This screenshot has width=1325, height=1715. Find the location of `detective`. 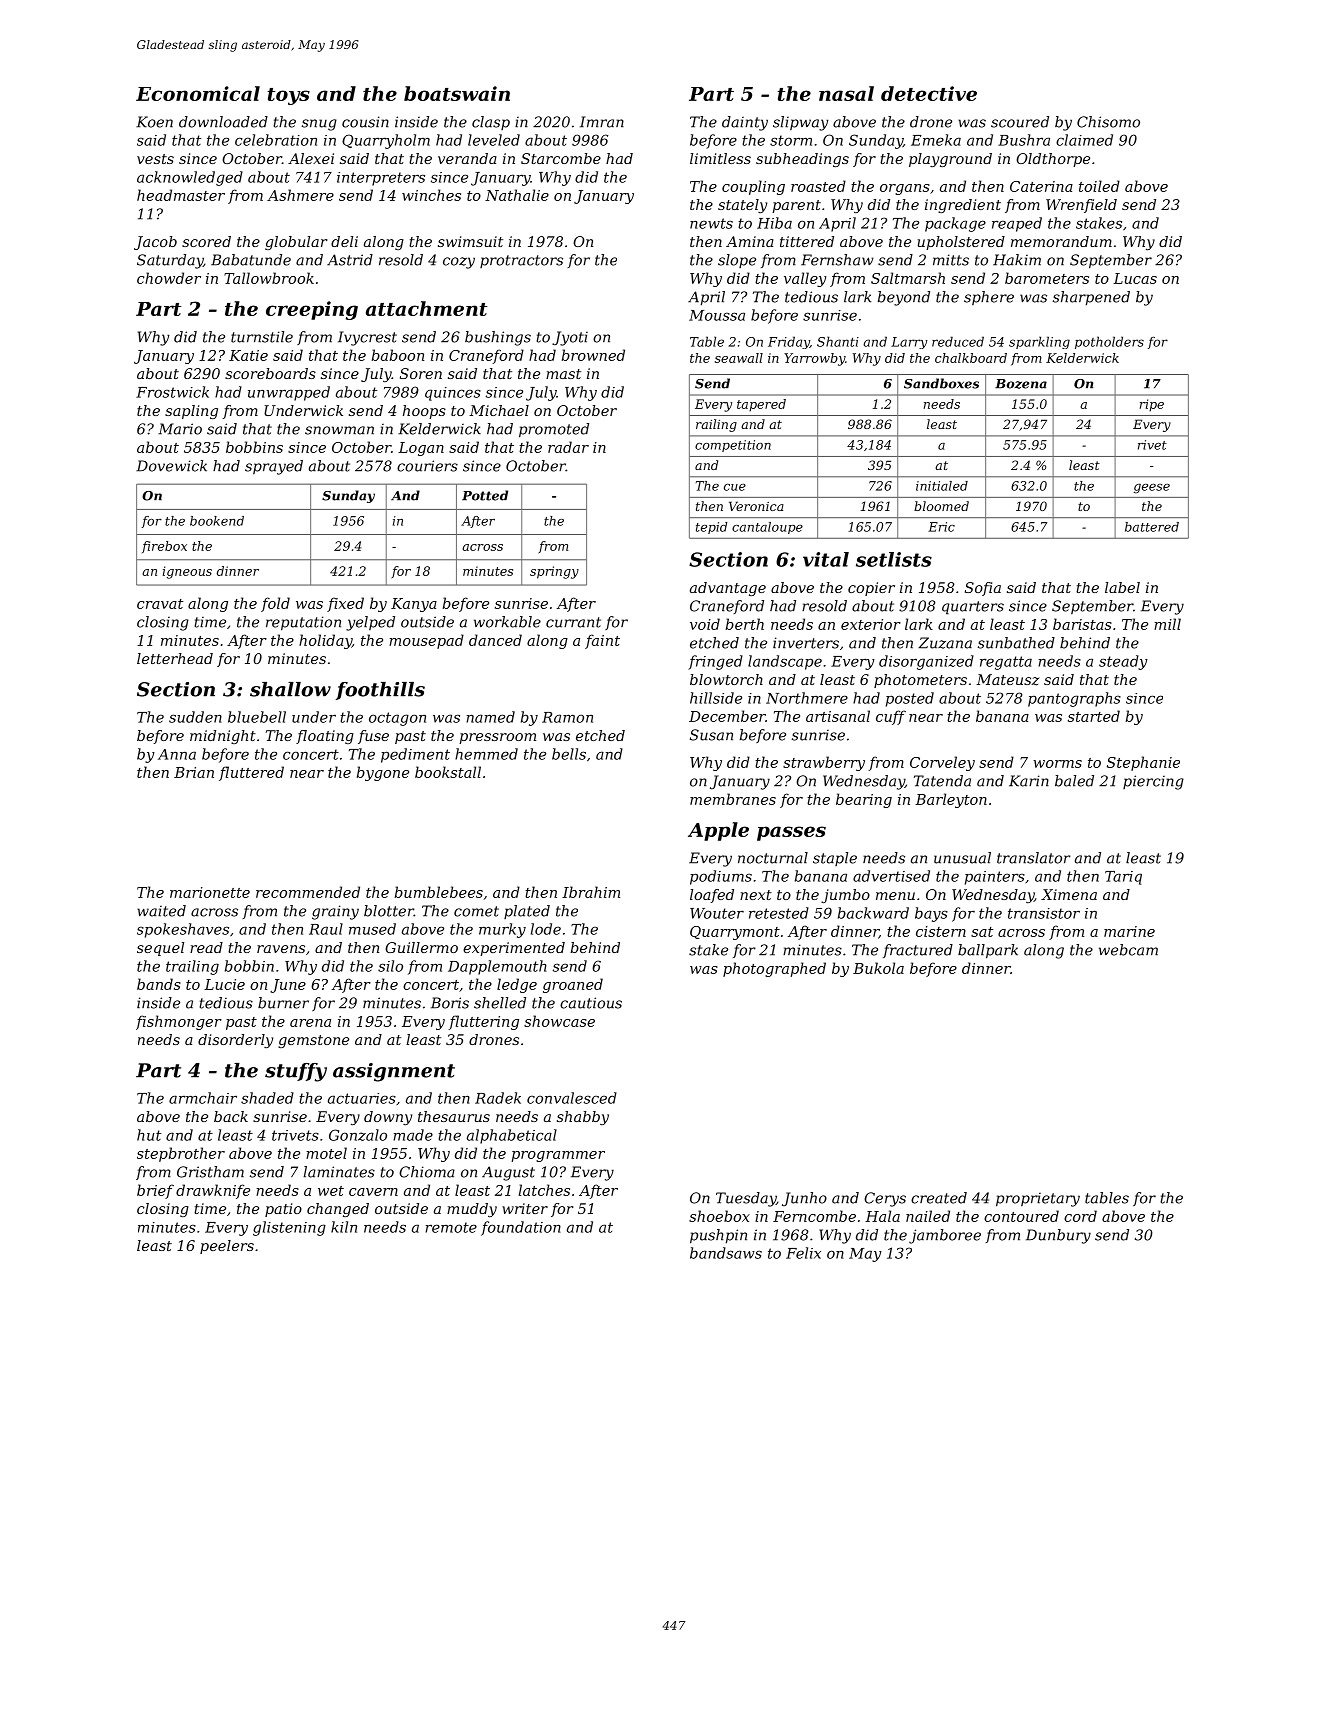

detective is located at coordinates (929, 93).
